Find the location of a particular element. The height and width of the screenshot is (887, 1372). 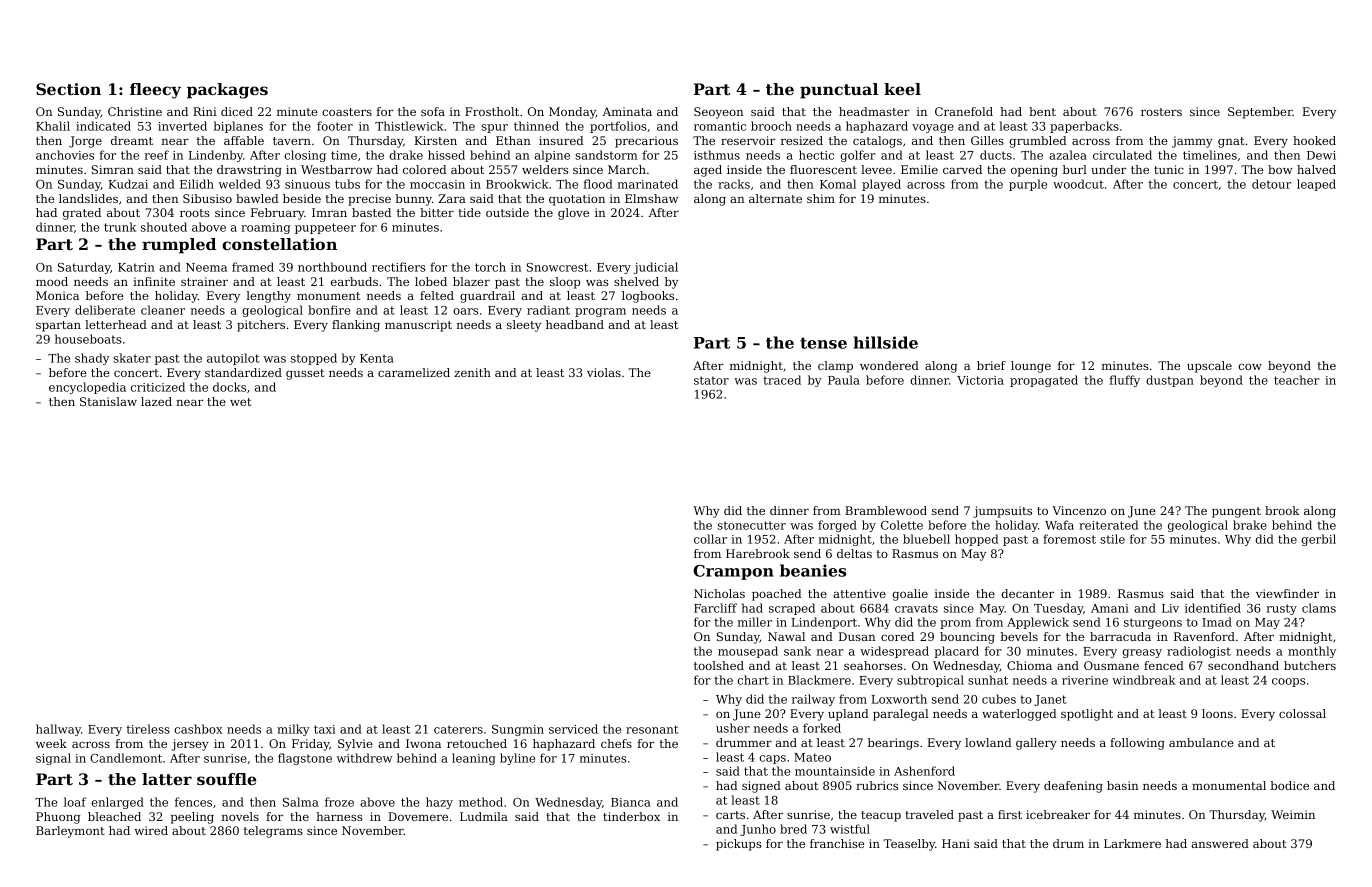

woodcut is located at coordinates (1078, 184).
